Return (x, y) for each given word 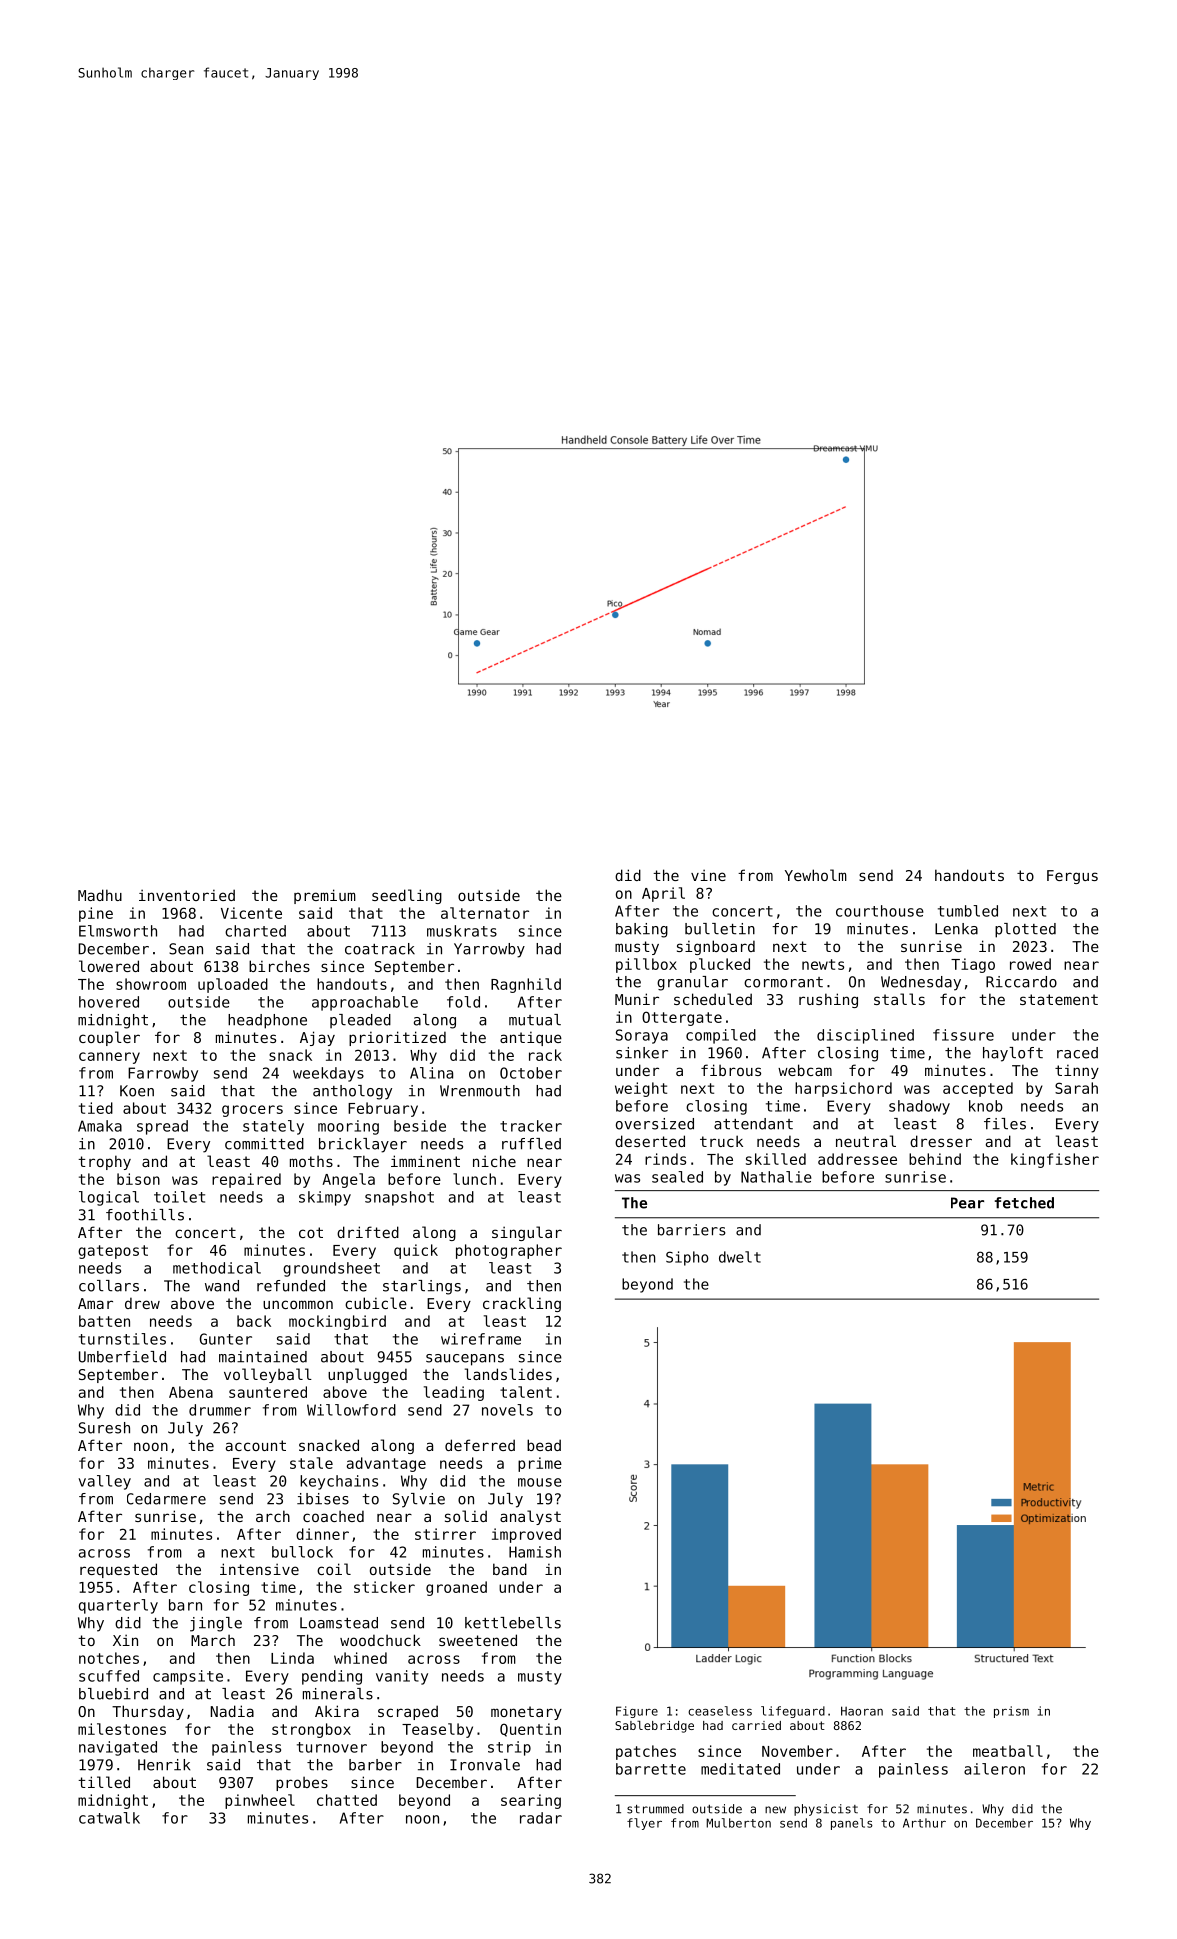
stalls (899, 999)
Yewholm (816, 875)
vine (708, 875)
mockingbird (337, 1322)
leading (454, 1393)
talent (526, 1392)
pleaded (360, 1021)
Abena (191, 1392)
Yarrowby (489, 950)
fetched (1024, 1203)
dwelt (740, 1257)
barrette (651, 1769)
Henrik (164, 1765)
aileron (994, 1769)
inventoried (187, 895)
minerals (338, 1694)
